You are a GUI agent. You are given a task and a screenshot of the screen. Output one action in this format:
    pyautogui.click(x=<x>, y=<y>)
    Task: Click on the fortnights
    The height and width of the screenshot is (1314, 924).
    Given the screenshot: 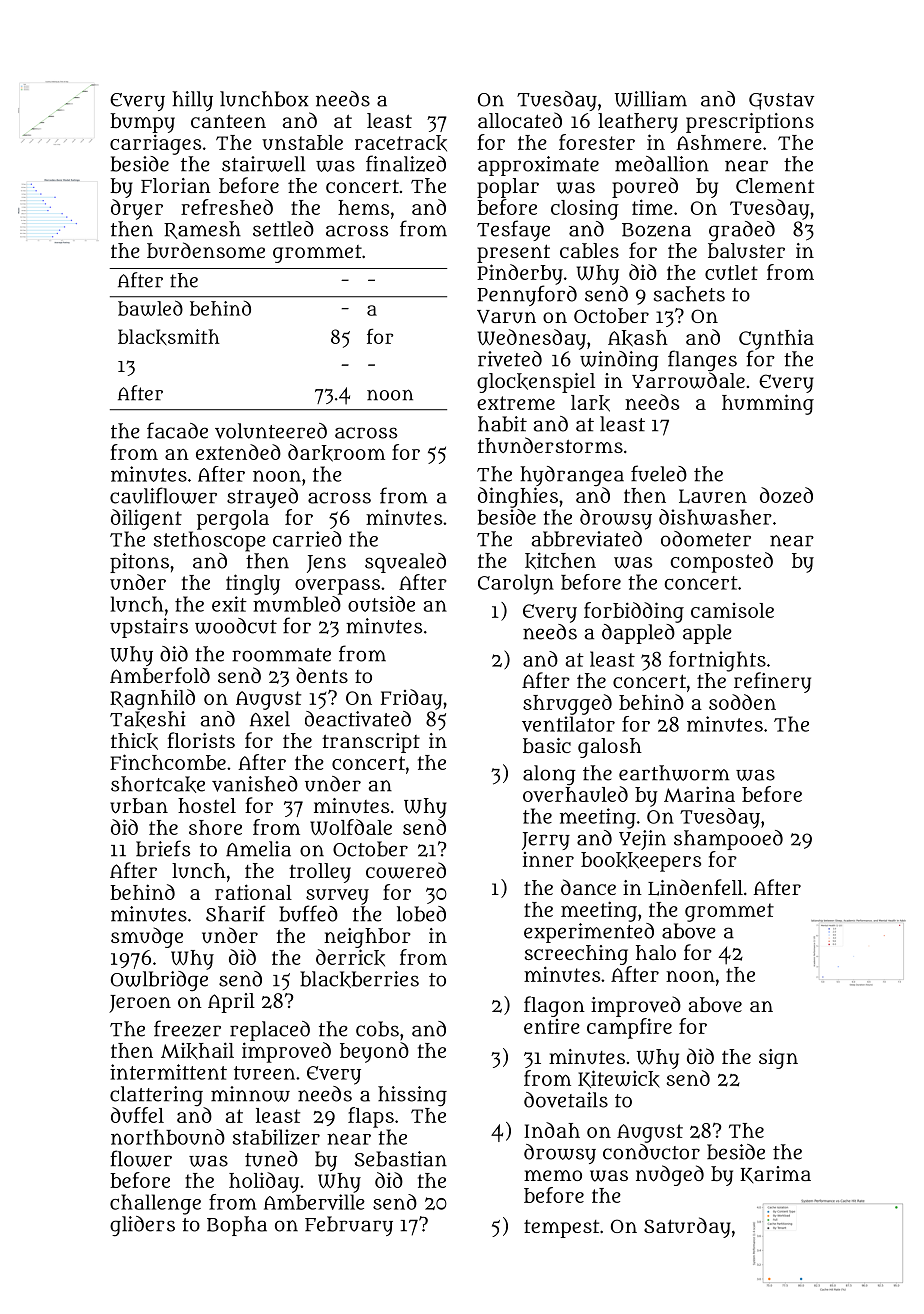 What is the action you would take?
    pyautogui.click(x=717, y=661)
